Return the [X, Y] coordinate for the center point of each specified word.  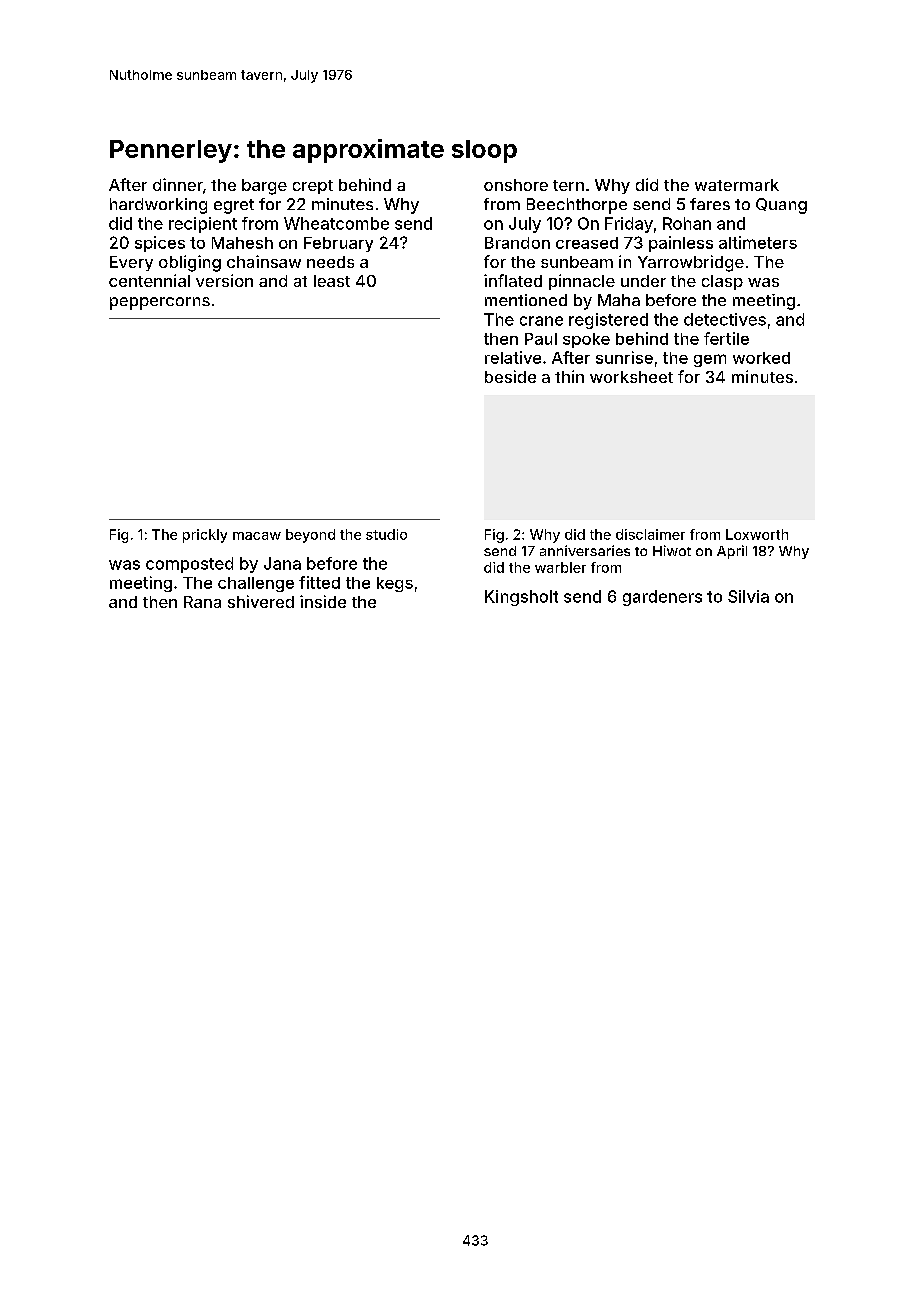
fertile [726, 338]
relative [513, 357]
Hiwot [672, 550]
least [332, 281]
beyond [310, 536]
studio [386, 534]
